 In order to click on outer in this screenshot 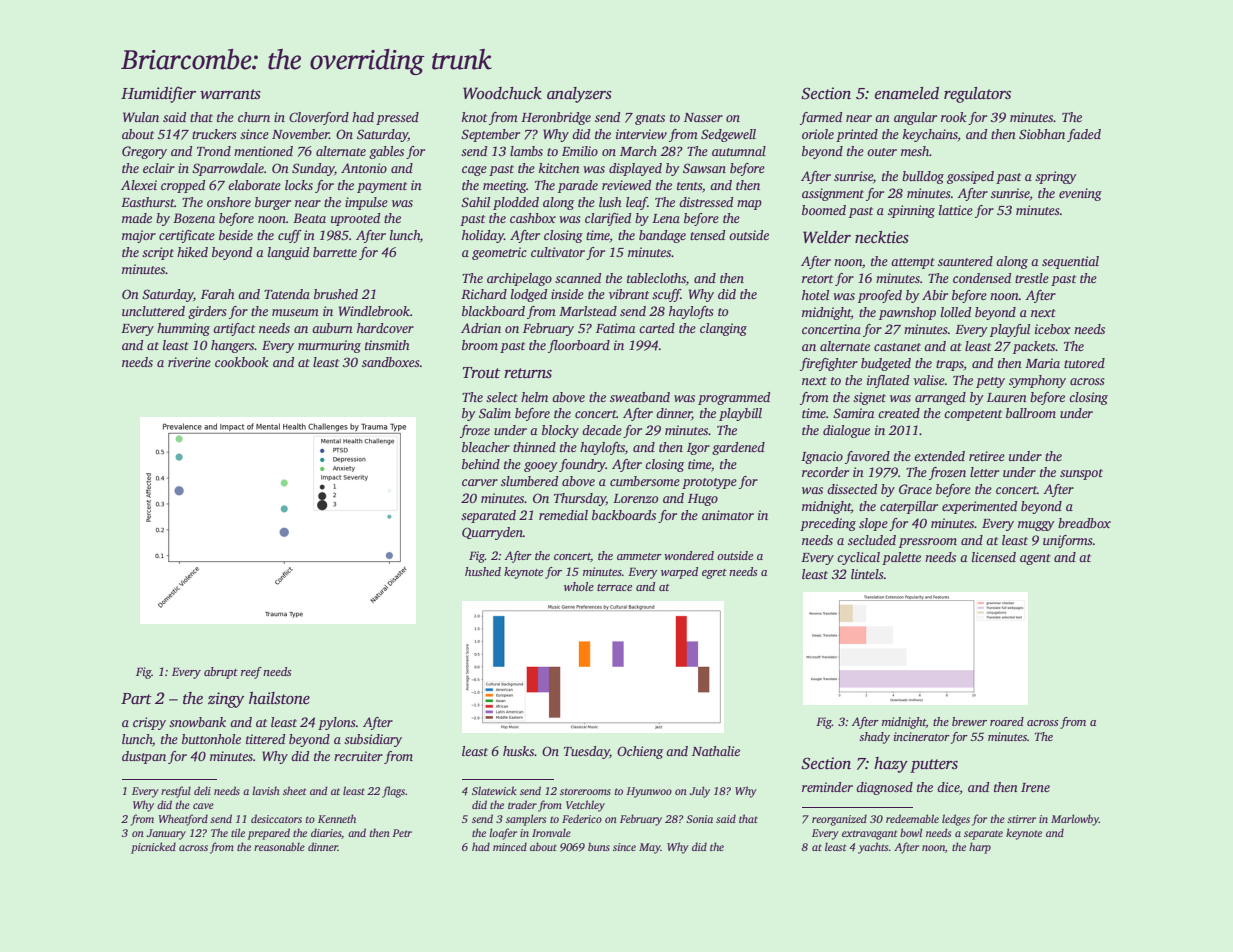, I will do `click(882, 152)`.
